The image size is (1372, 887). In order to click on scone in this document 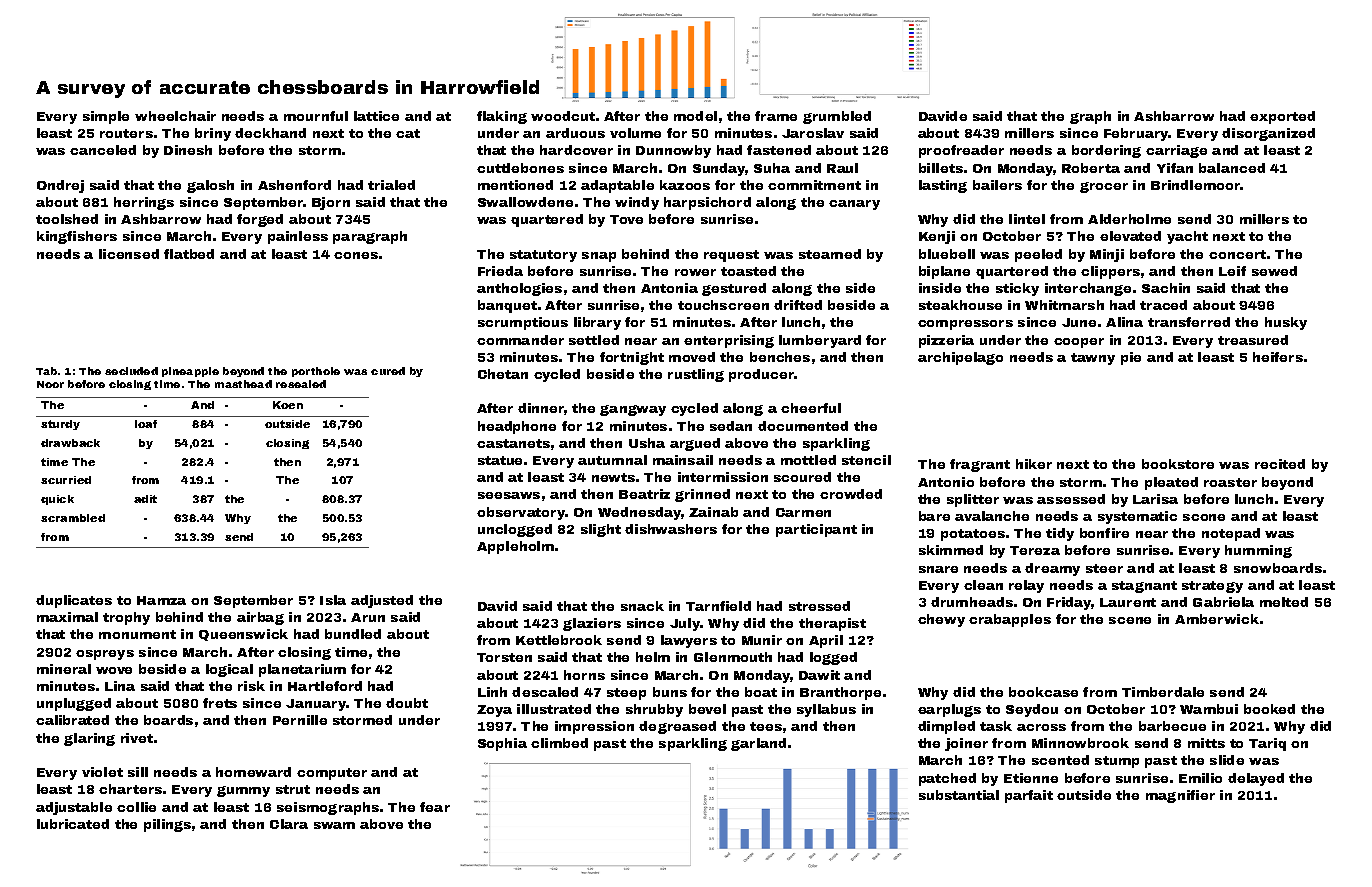, I will do `click(1204, 517)`.
